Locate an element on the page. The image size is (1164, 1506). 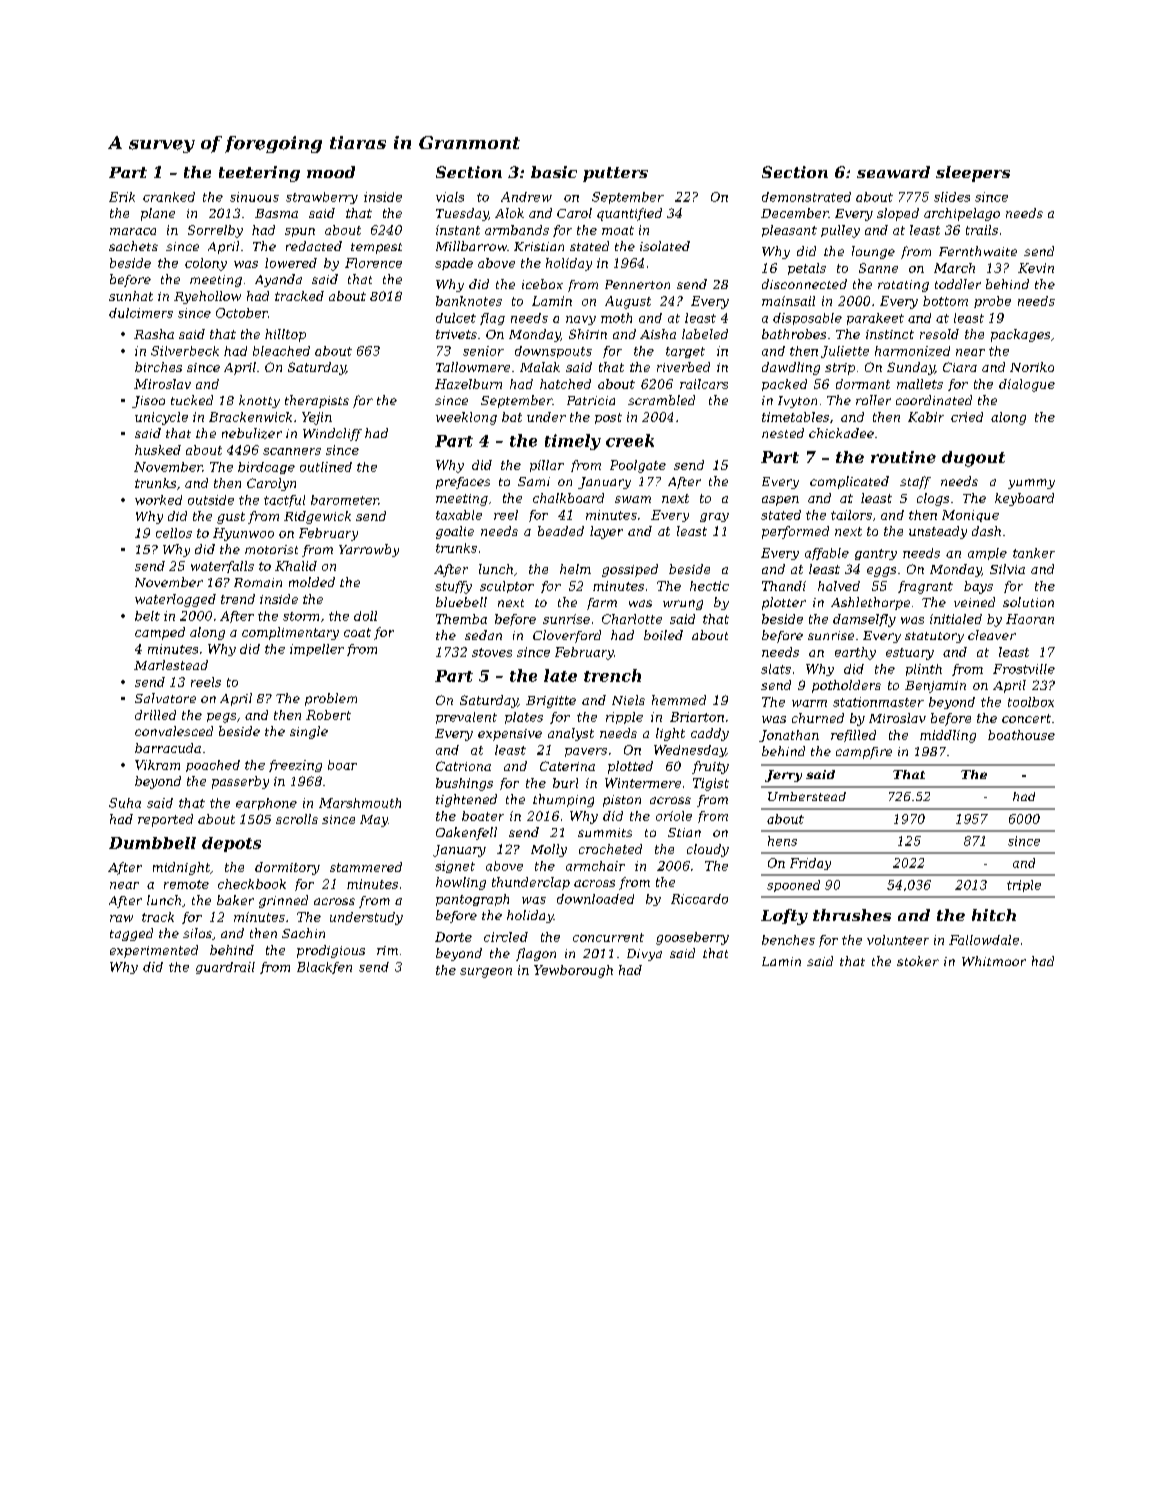
yummy is located at coordinates (1031, 484).
